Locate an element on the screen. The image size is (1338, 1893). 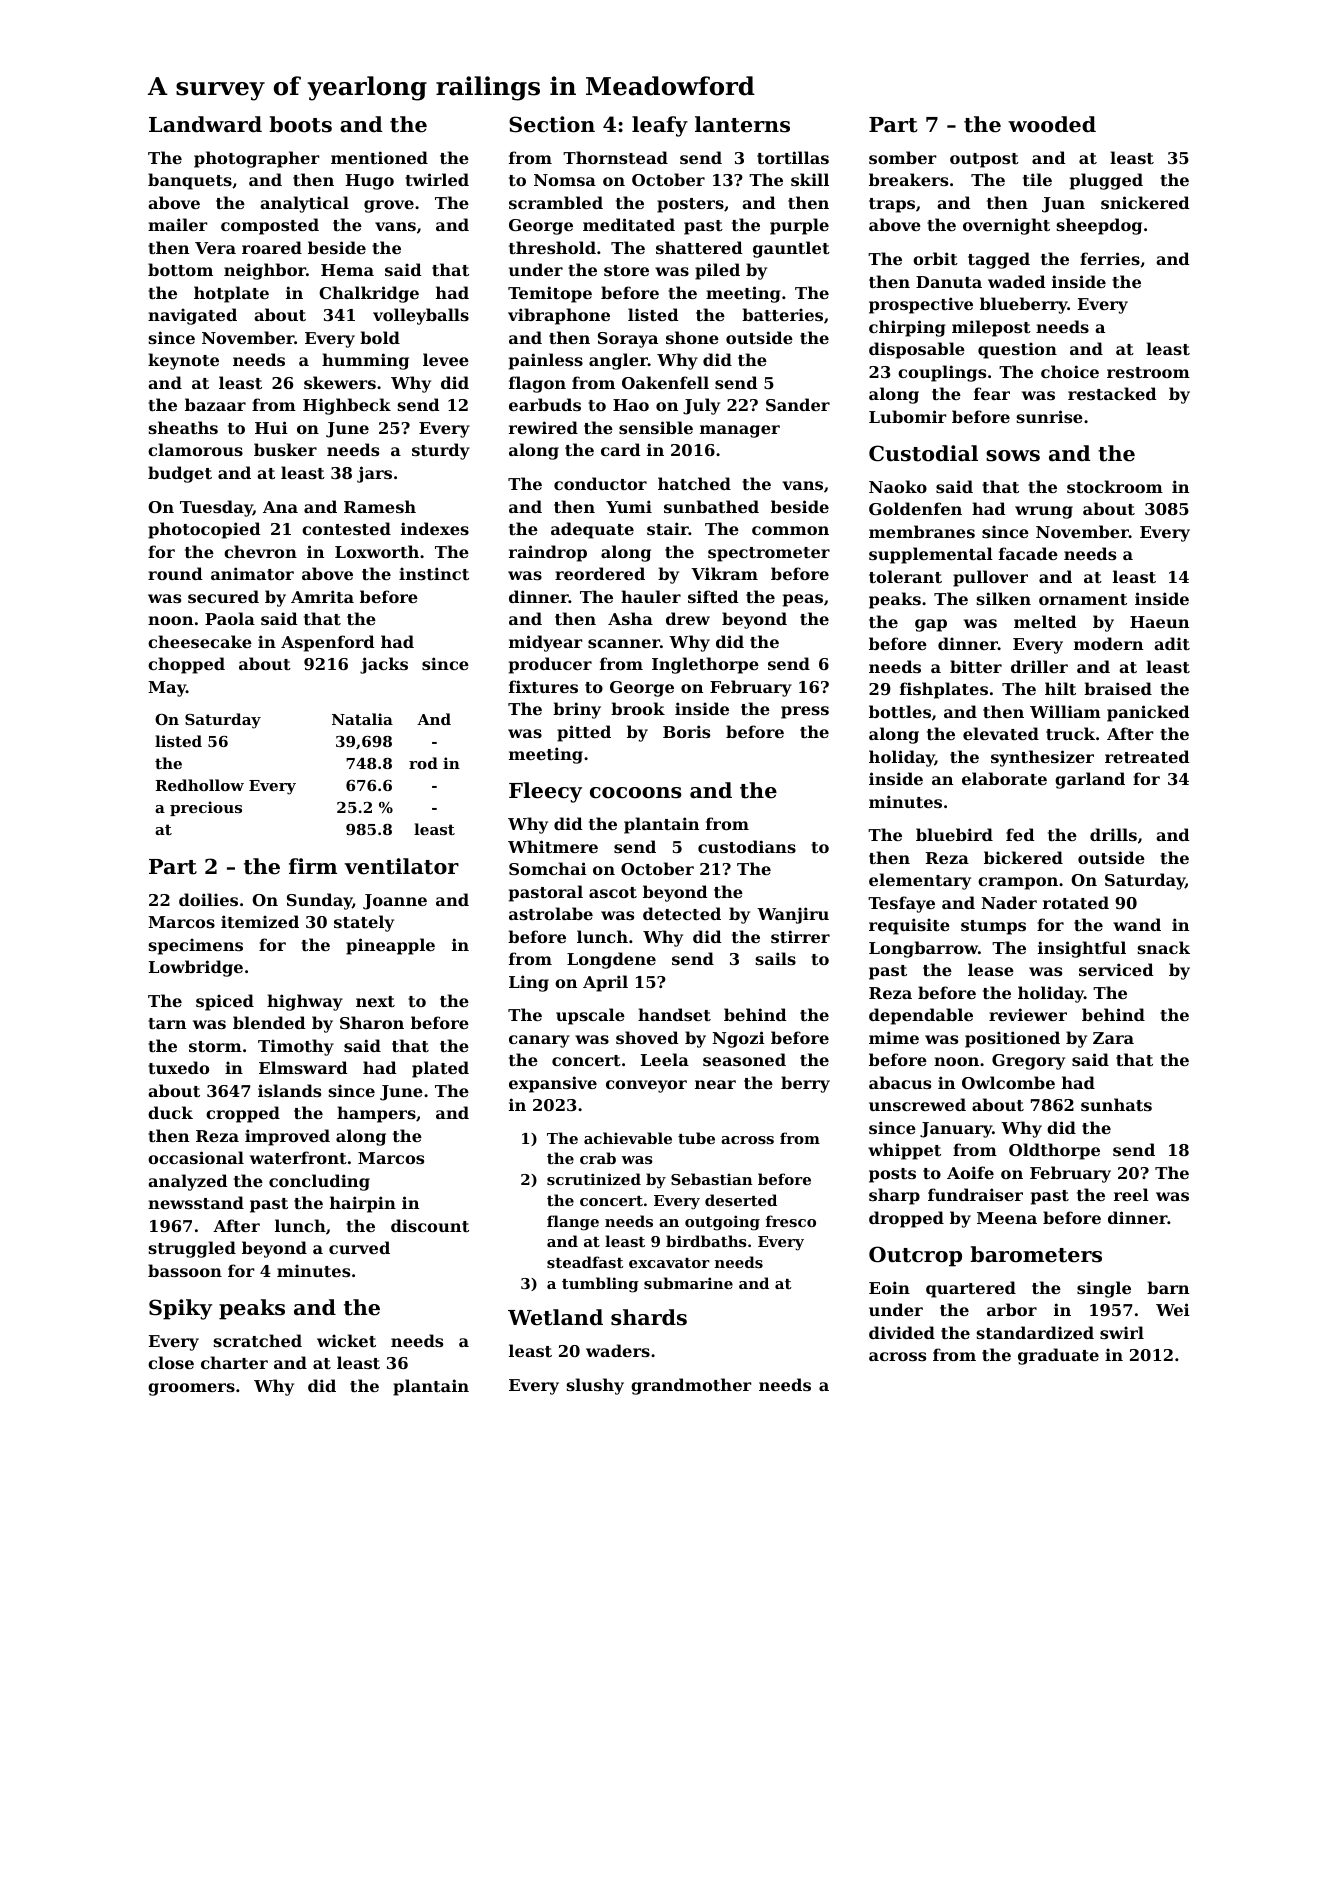
May is located at coordinates (167, 689).
